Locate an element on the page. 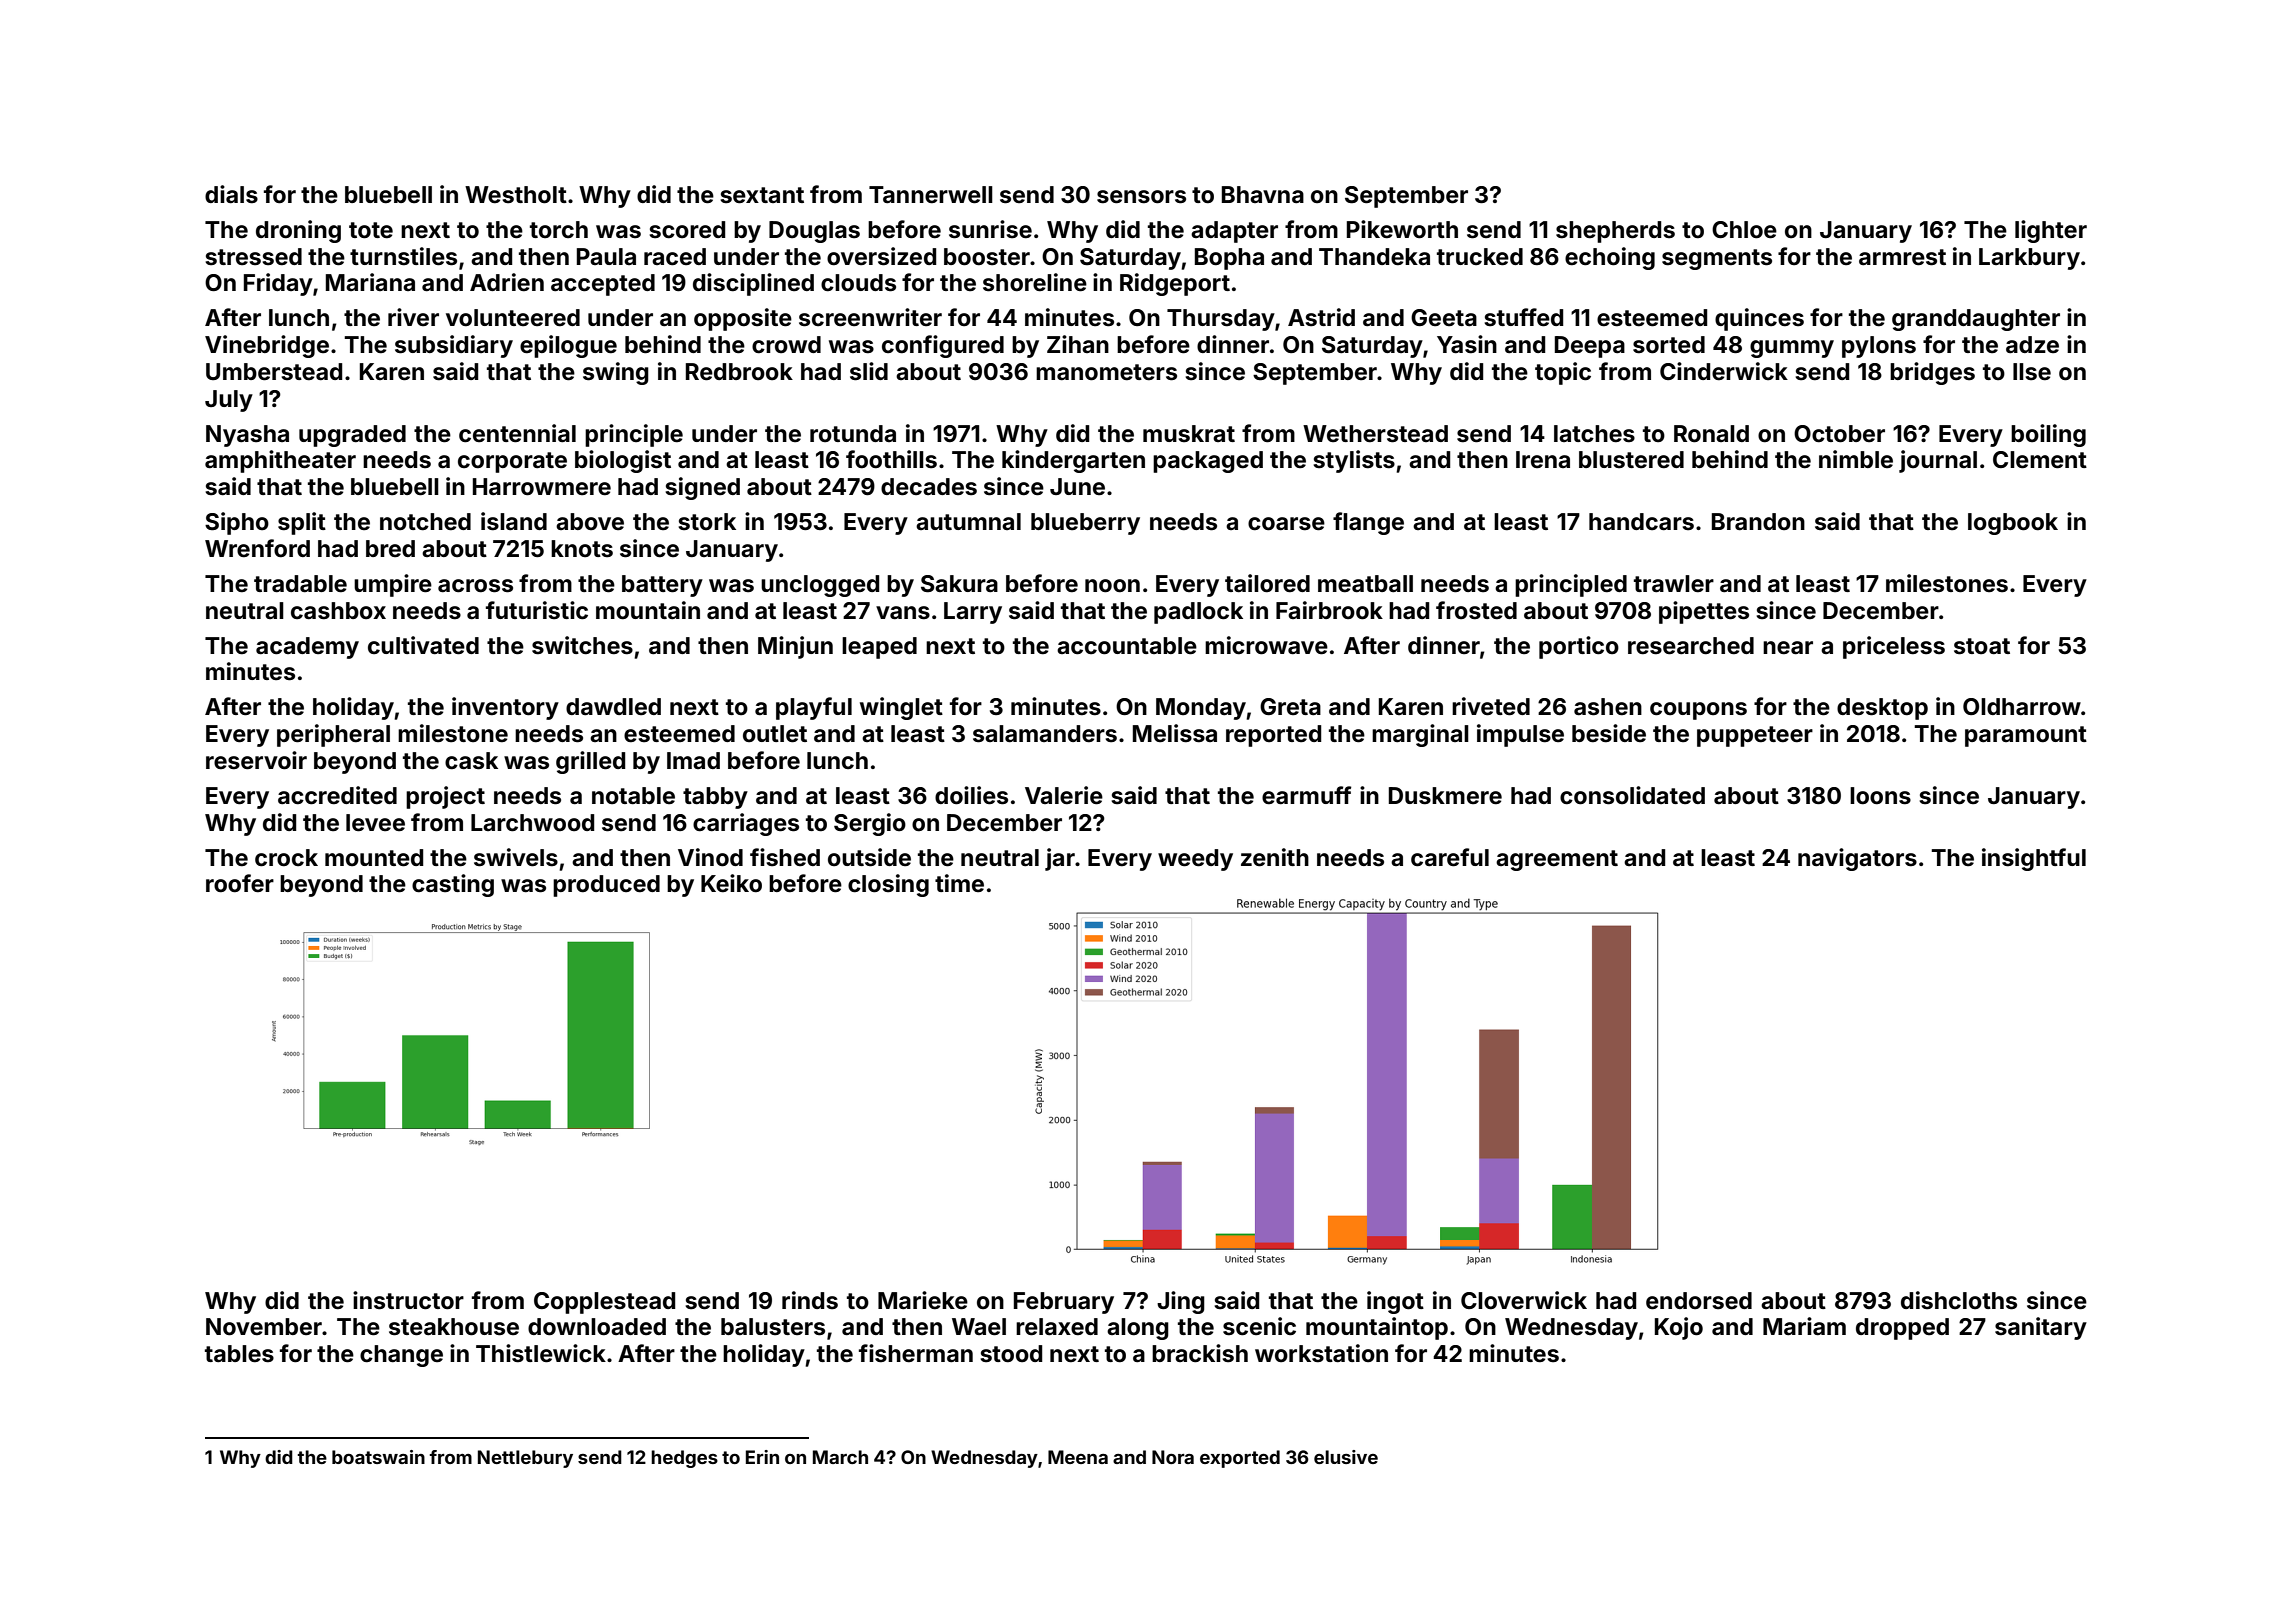 The height and width of the page is (1620, 2292). insightful is located at coordinates (2034, 859).
